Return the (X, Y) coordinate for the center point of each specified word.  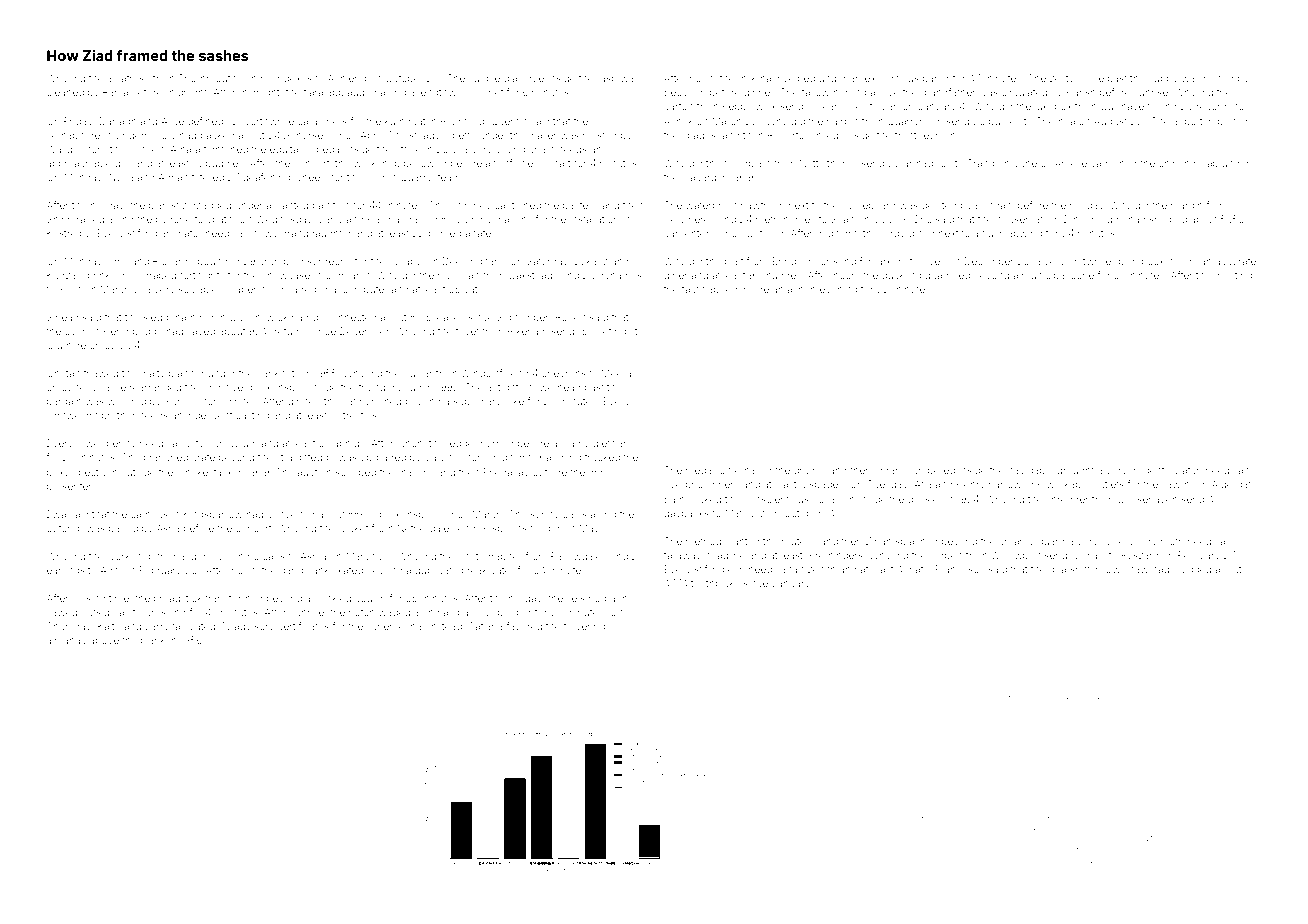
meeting (1233, 276)
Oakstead (530, 275)
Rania (115, 92)
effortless (522, 163)
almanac (66, 640)
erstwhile (1089, 261)
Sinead (63, 317)
